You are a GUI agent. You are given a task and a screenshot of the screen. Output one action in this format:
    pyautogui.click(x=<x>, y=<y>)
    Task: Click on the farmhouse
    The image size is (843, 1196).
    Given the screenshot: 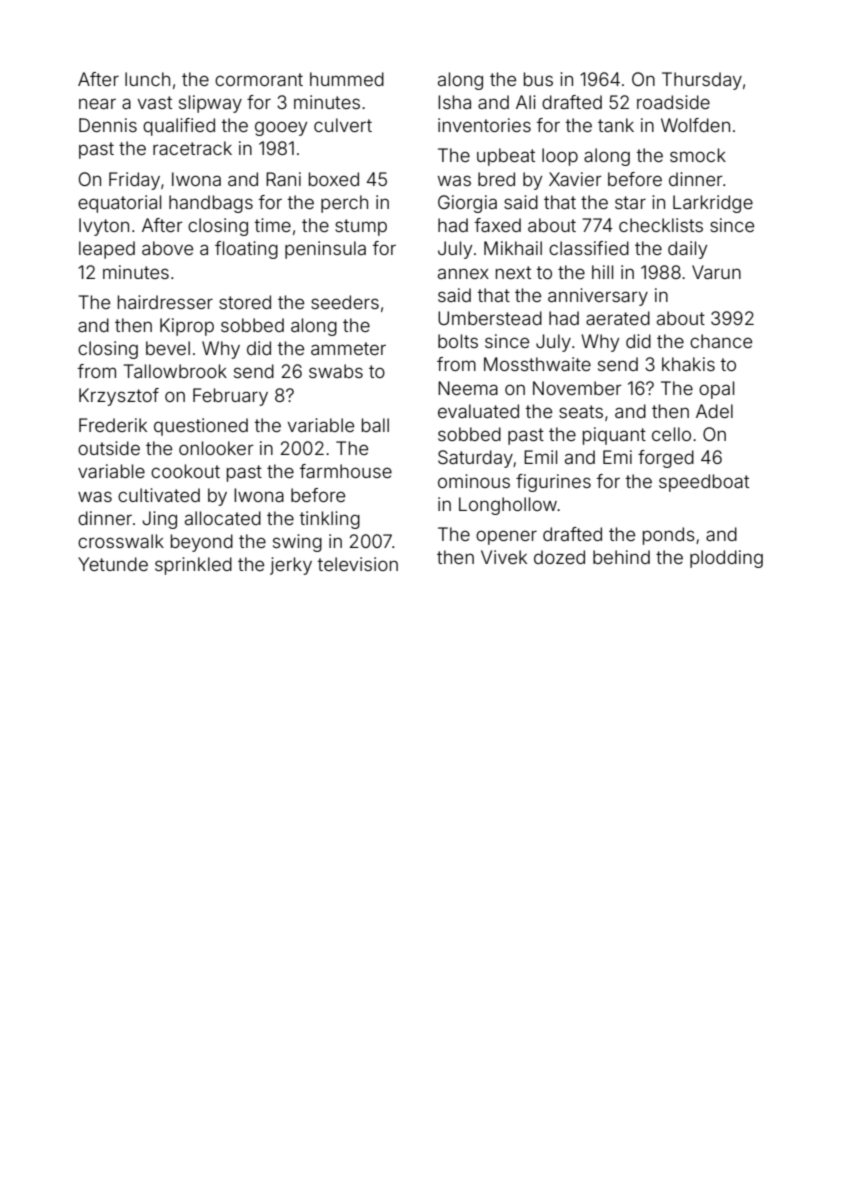 What is the action you would take?
    pyautogui.click(x=346, y=471)
